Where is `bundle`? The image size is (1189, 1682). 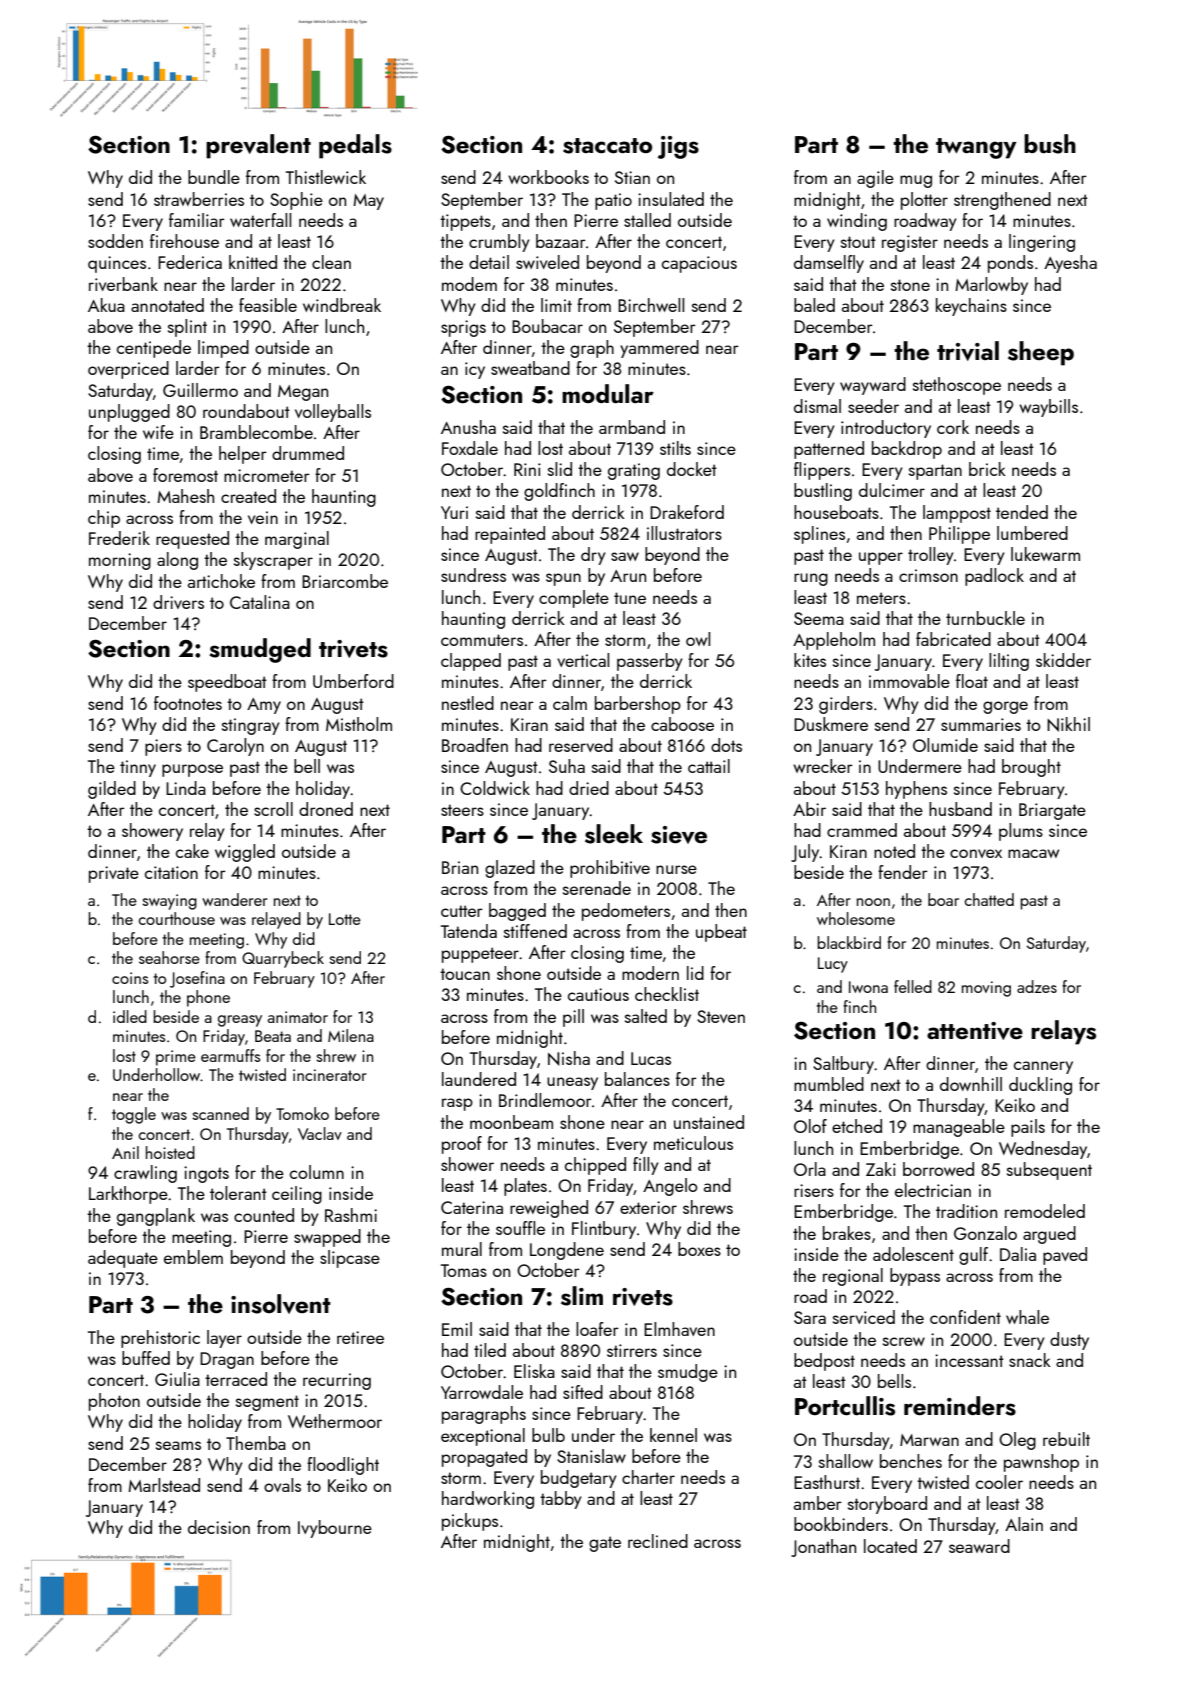 bundle is located at coordinates (214, 177).
